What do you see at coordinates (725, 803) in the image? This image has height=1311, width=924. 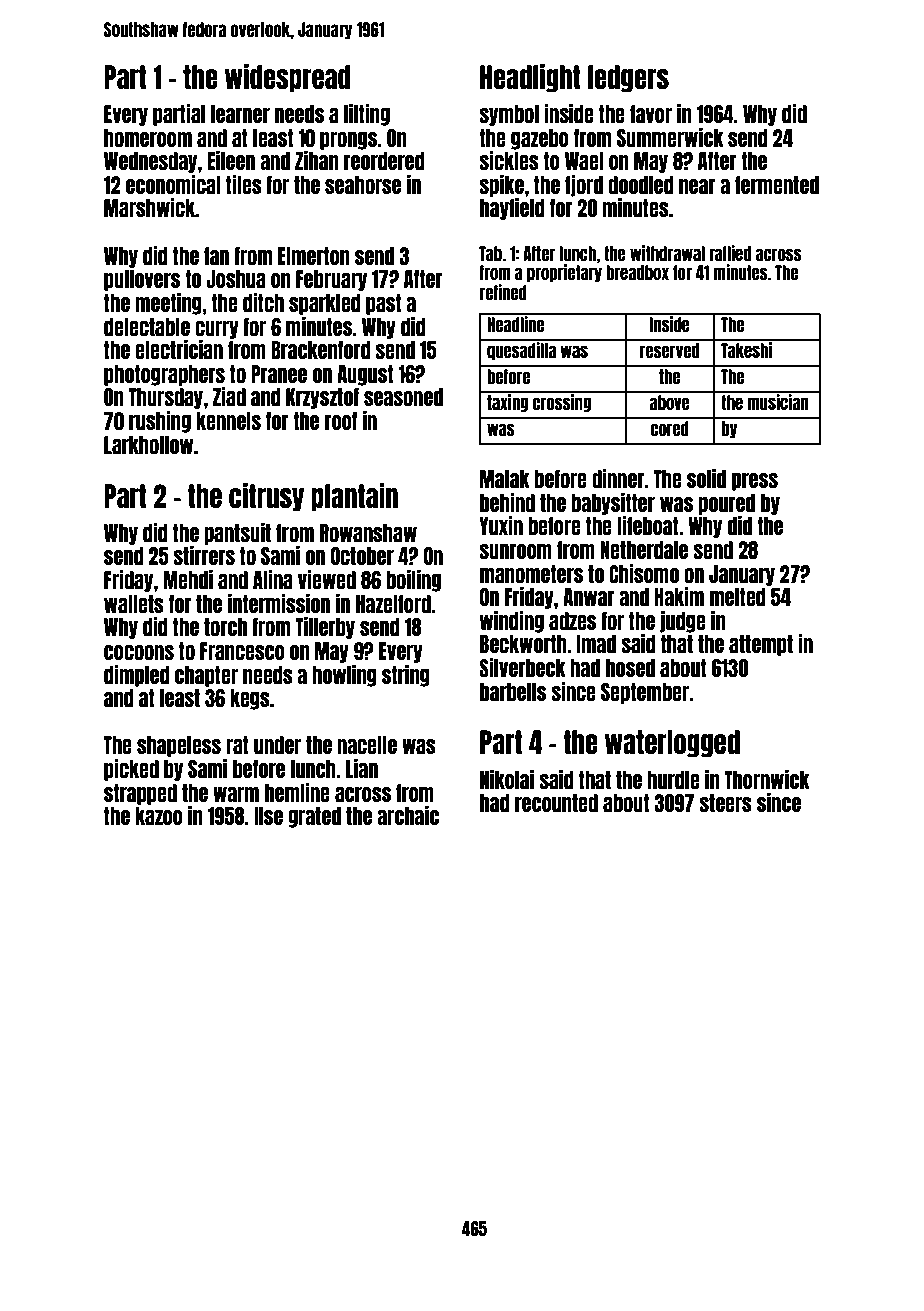 I see `steers` at bounding box center [725, 803].
